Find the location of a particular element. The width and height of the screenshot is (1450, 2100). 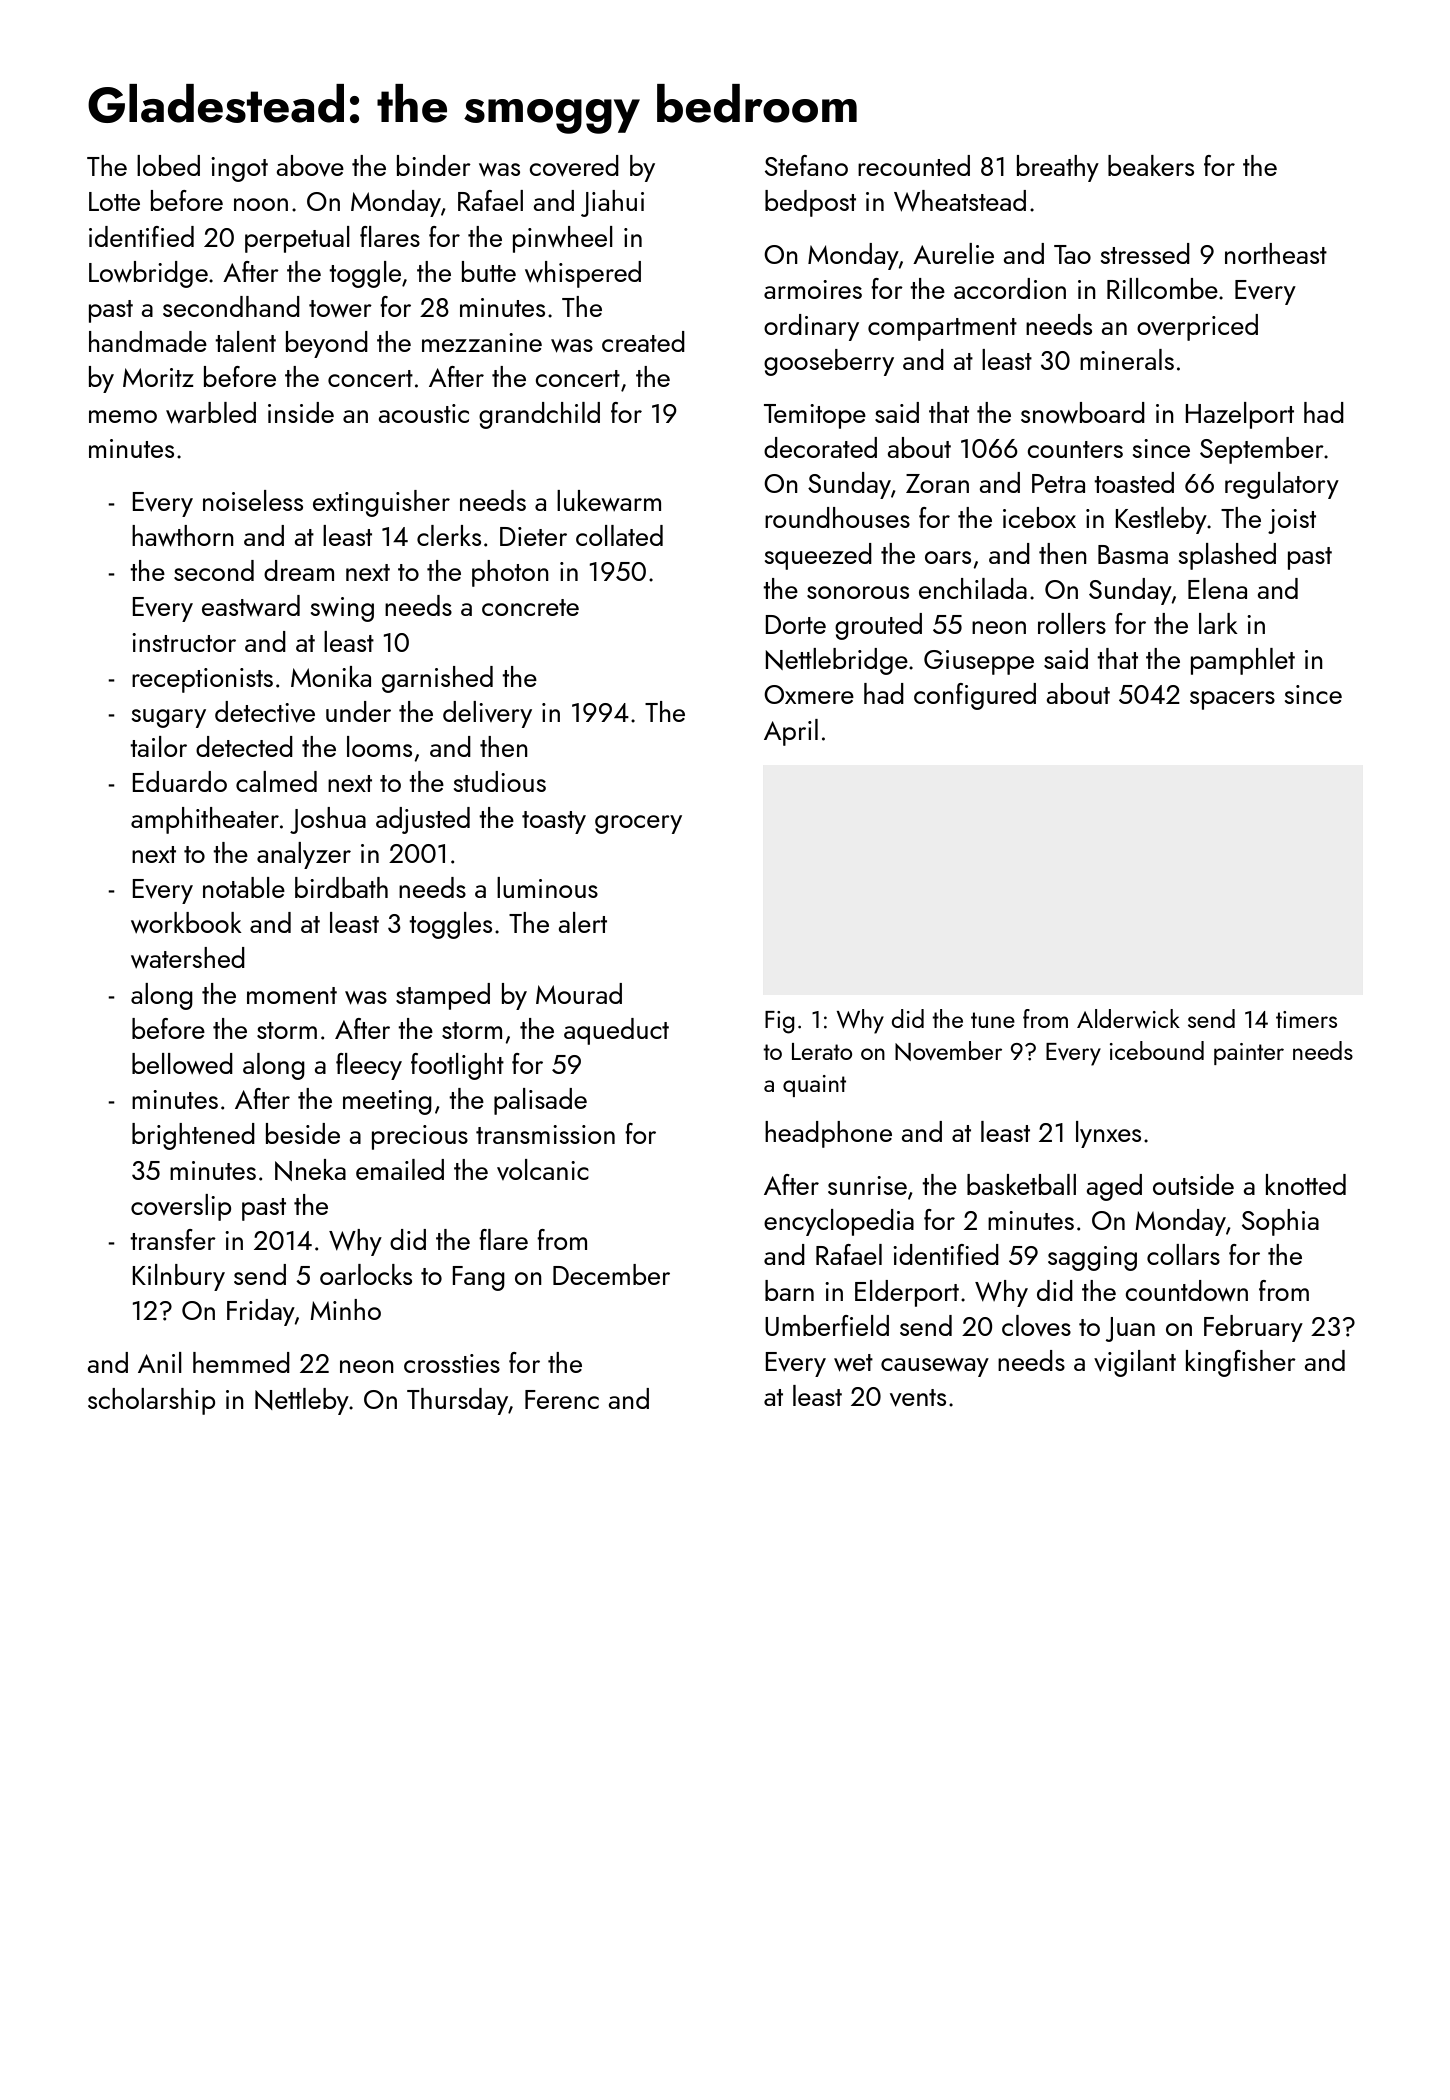

collated is located at coordinates (619, 535).
